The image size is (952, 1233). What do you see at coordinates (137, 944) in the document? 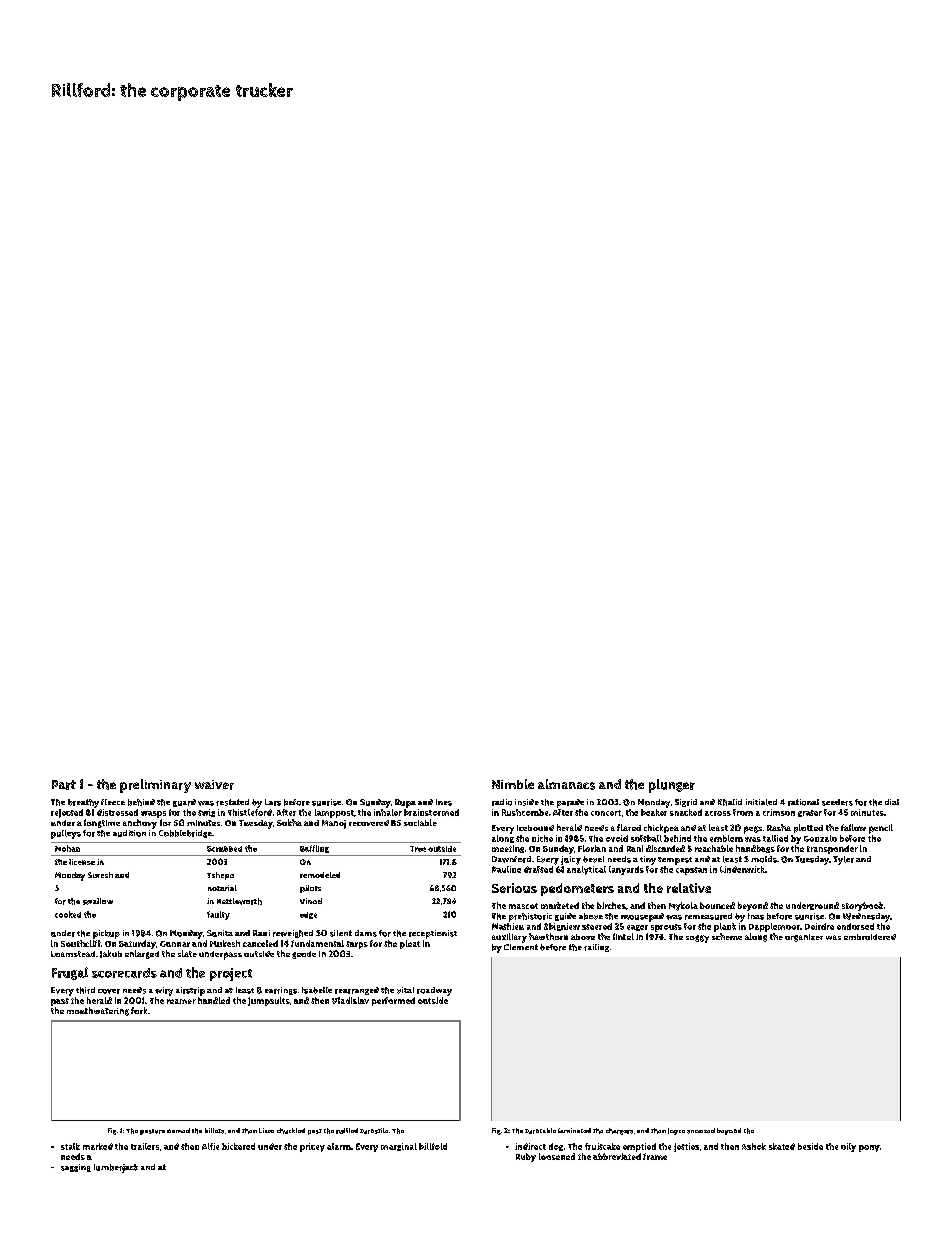
I see `Saturday` at bounding box center [137, 944].
